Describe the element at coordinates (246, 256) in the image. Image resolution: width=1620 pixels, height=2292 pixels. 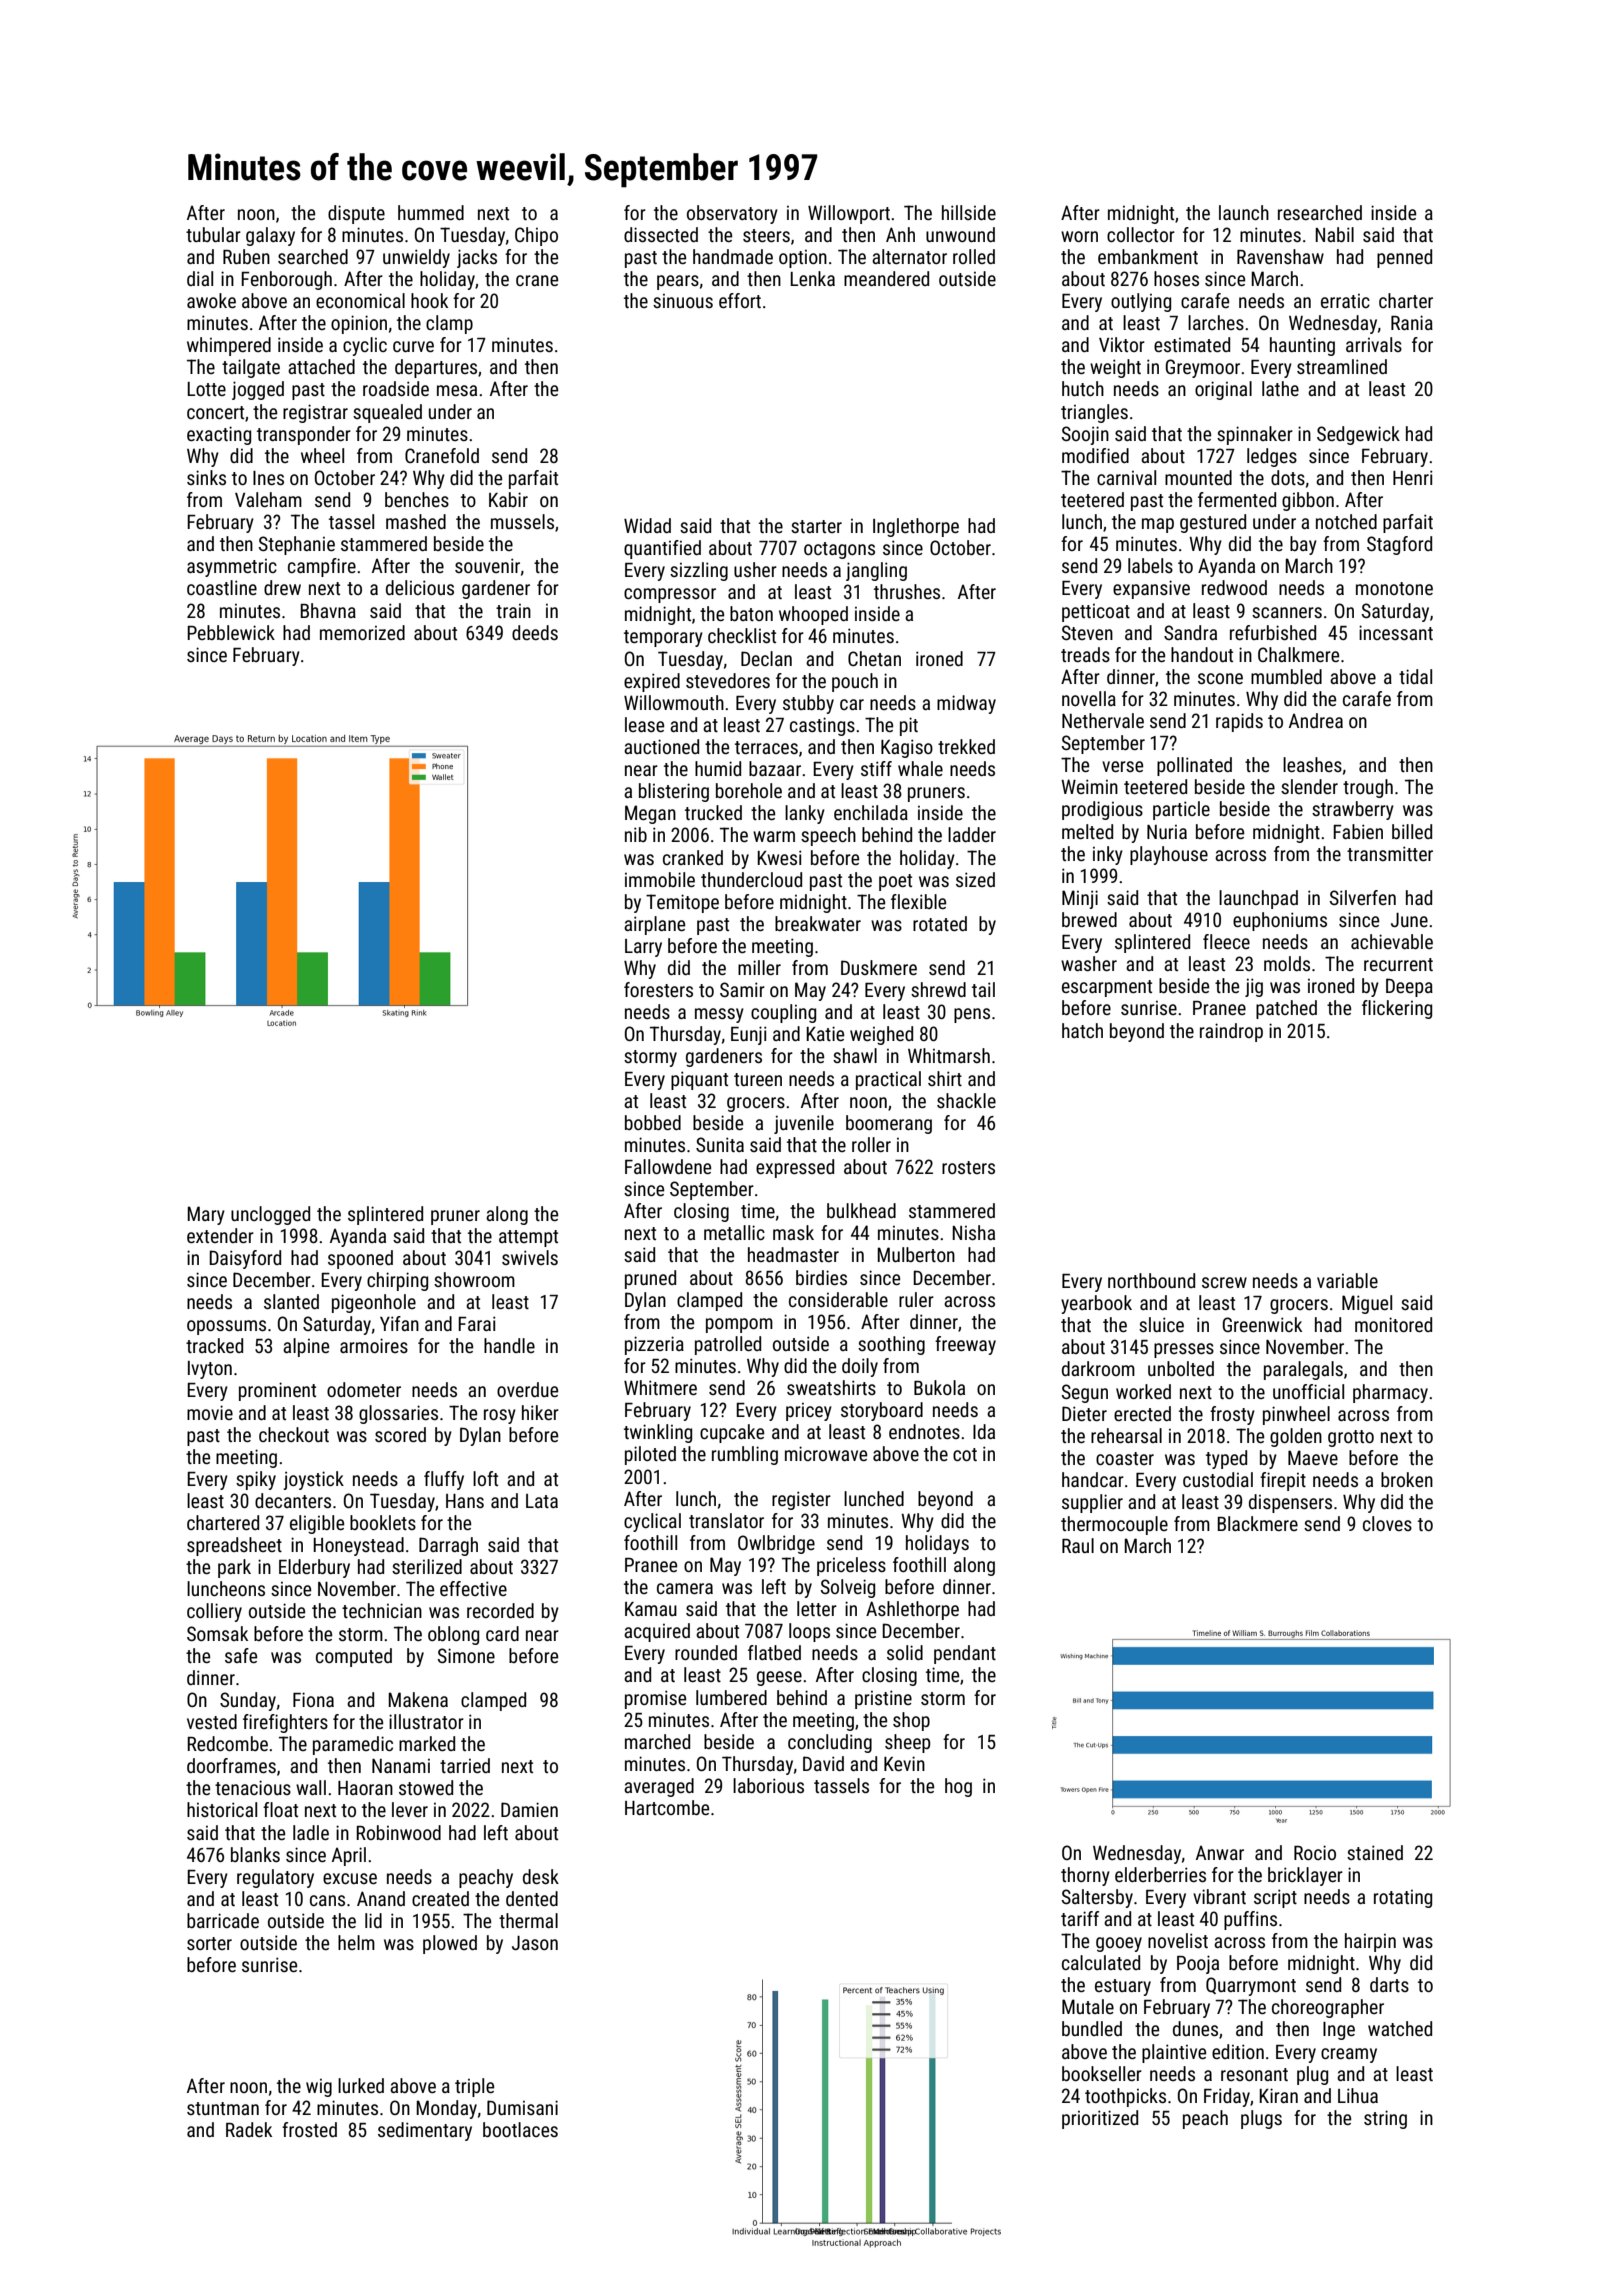
I see `Ruben` at that location.
